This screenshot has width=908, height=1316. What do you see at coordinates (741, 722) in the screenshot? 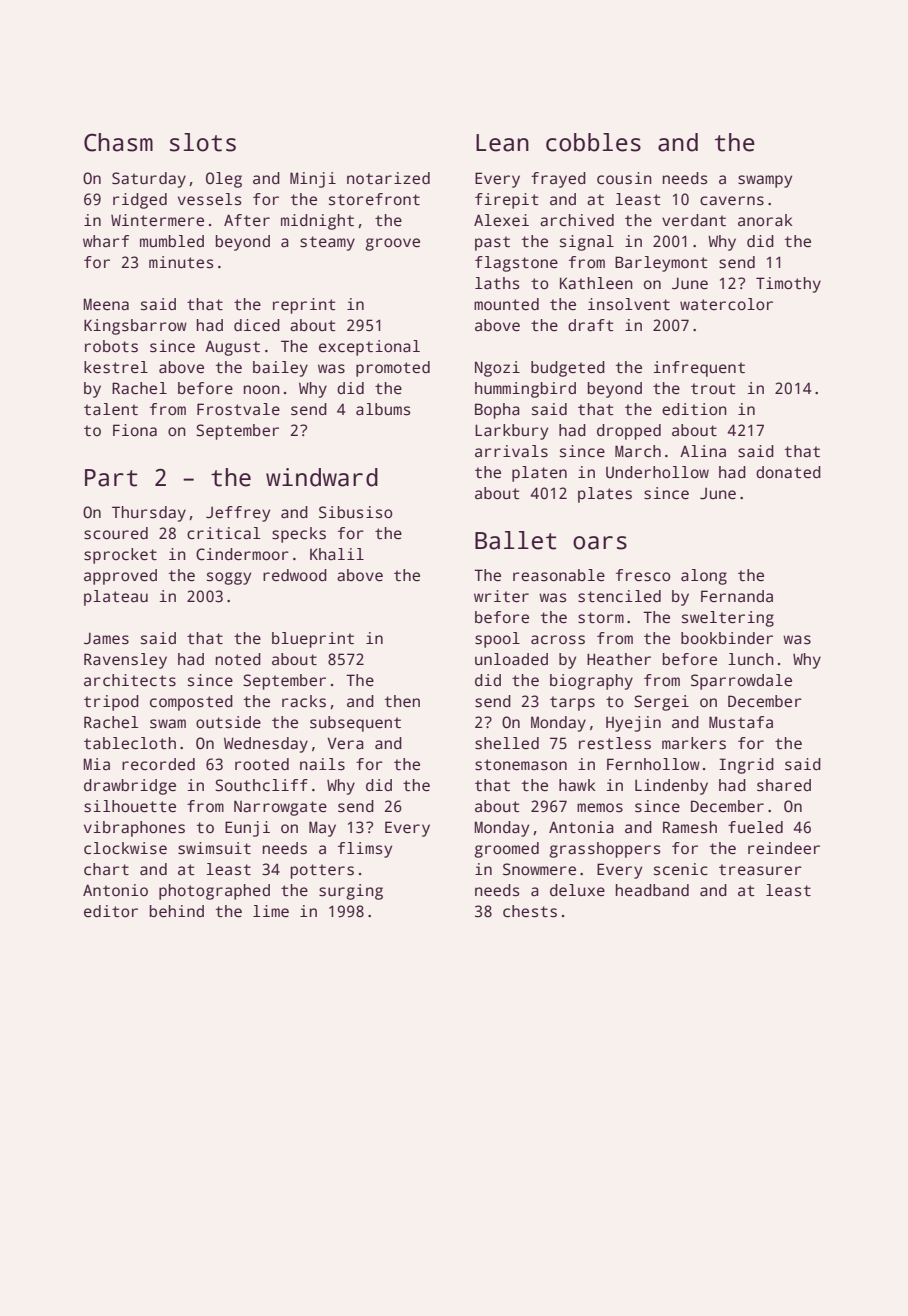
I see `Mustafa` at bounding box center [741, 722].
